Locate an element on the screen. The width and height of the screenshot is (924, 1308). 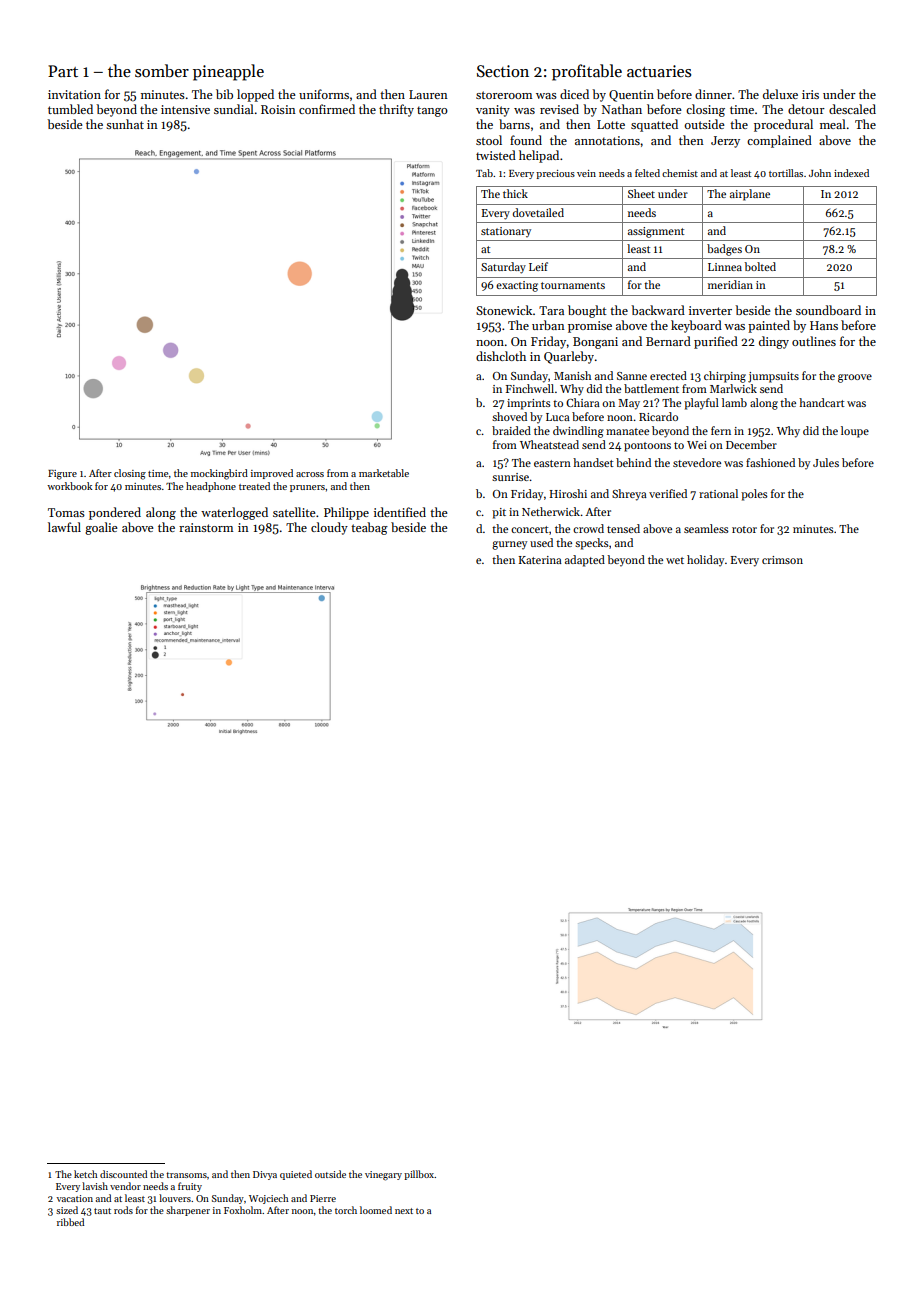
precious is located at coordinates (555, 174).
